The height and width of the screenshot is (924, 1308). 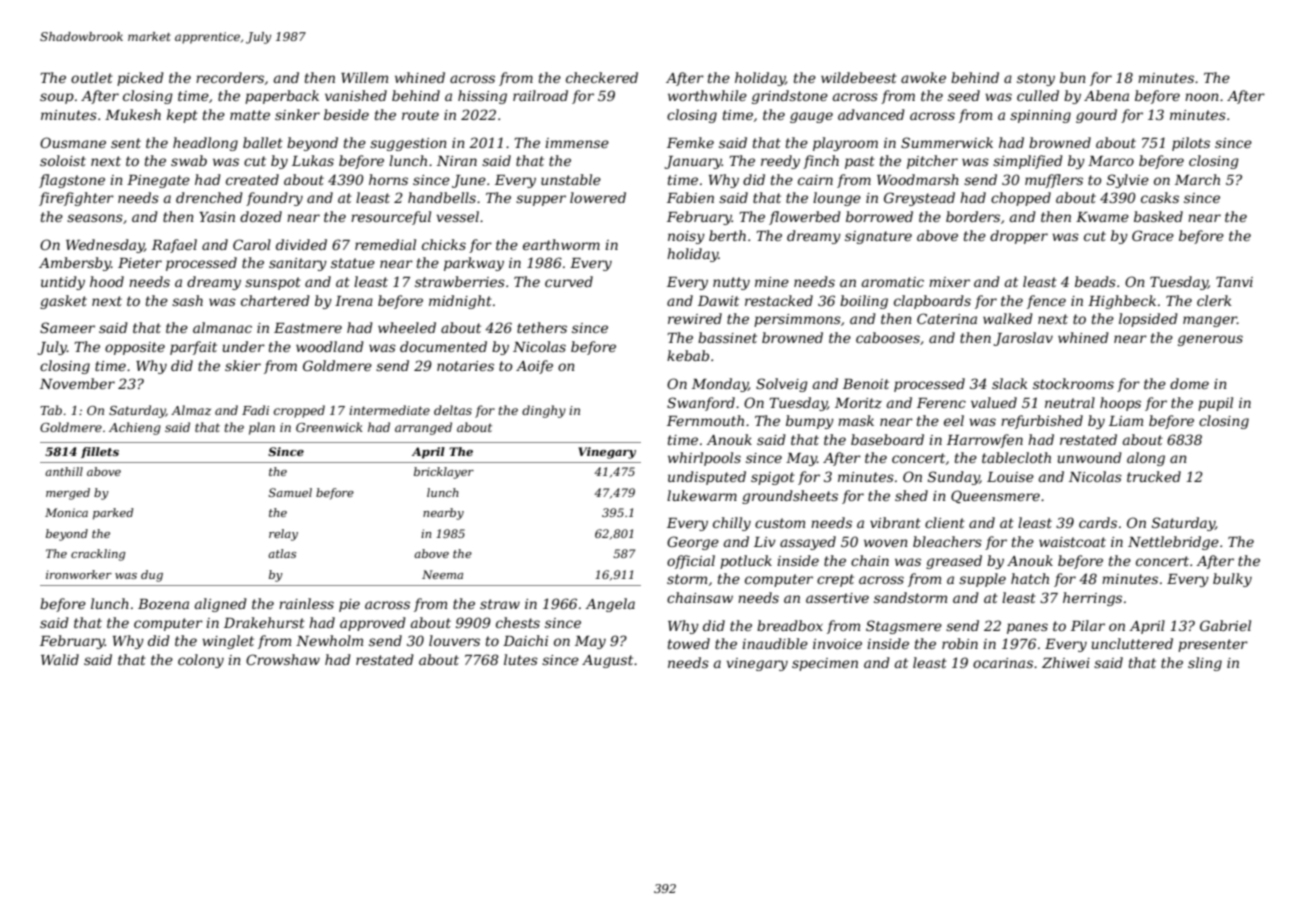 I want to click on walked, so click(x=1008, y=318).
